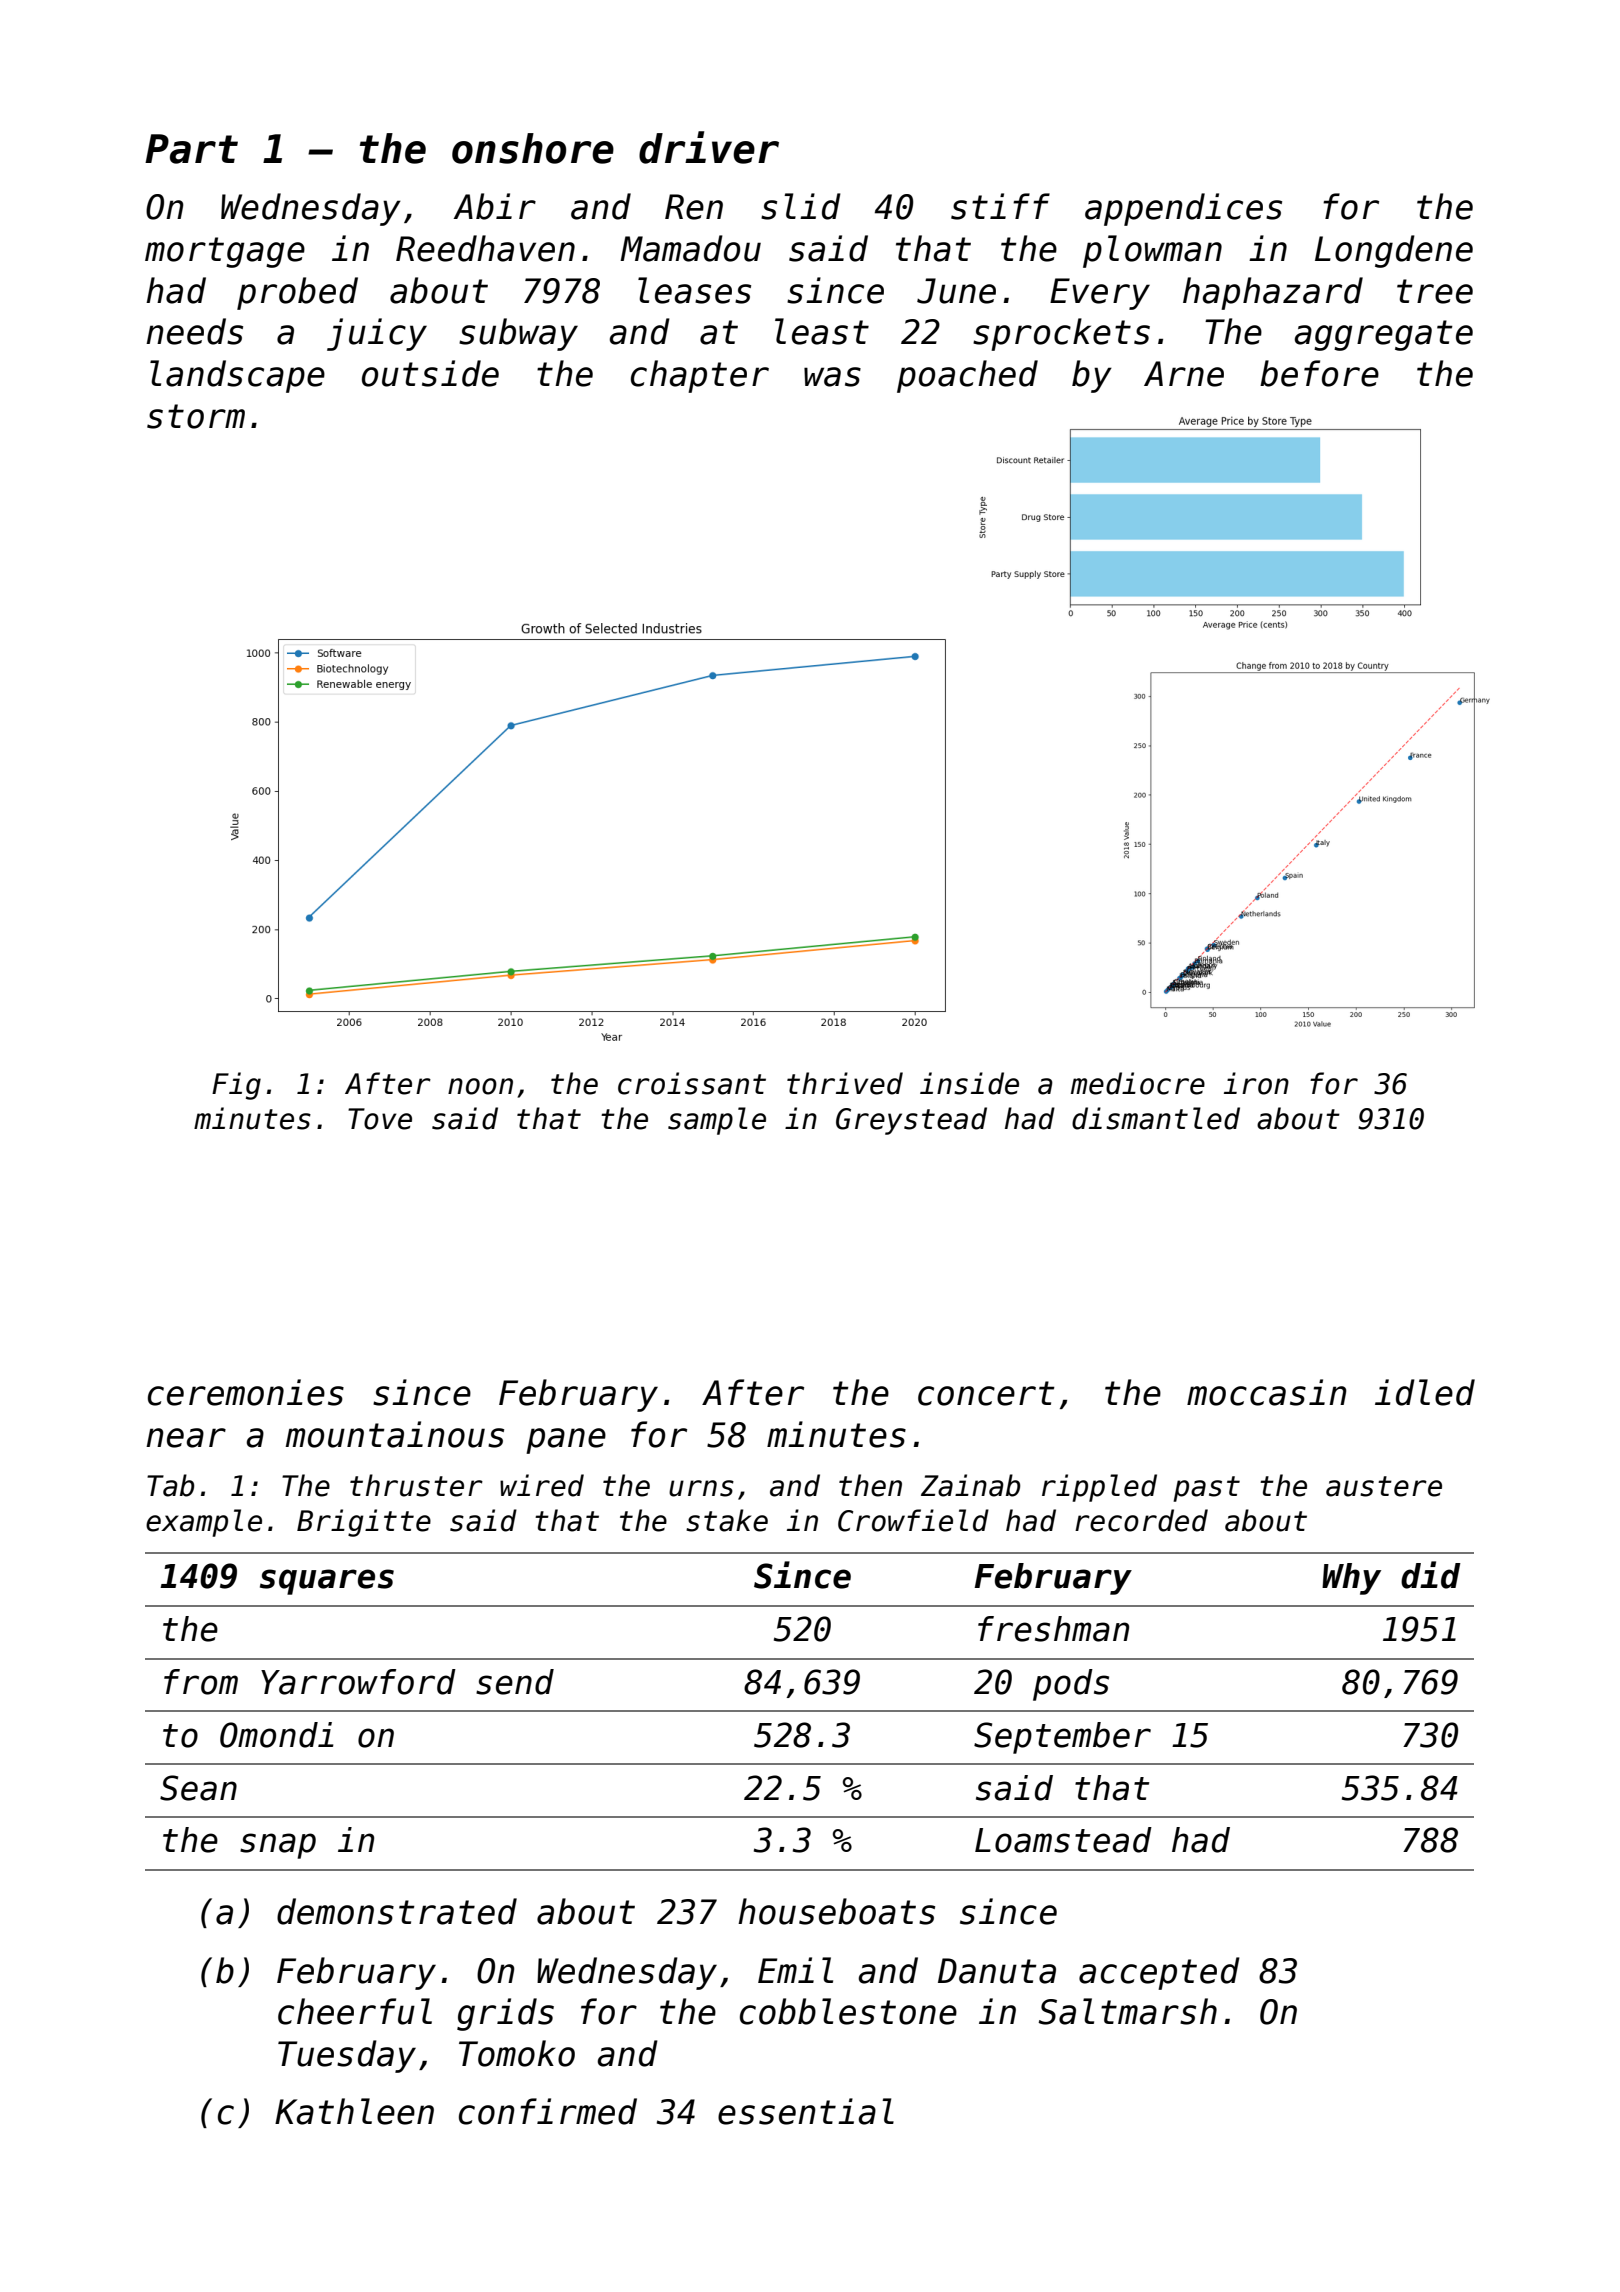 Image resolution: width=1620 pixels, height=2292 pixels. Describe the element at coordinates (1127, 2011) in the screenshot. I see `Saltmarsh` at that location.
